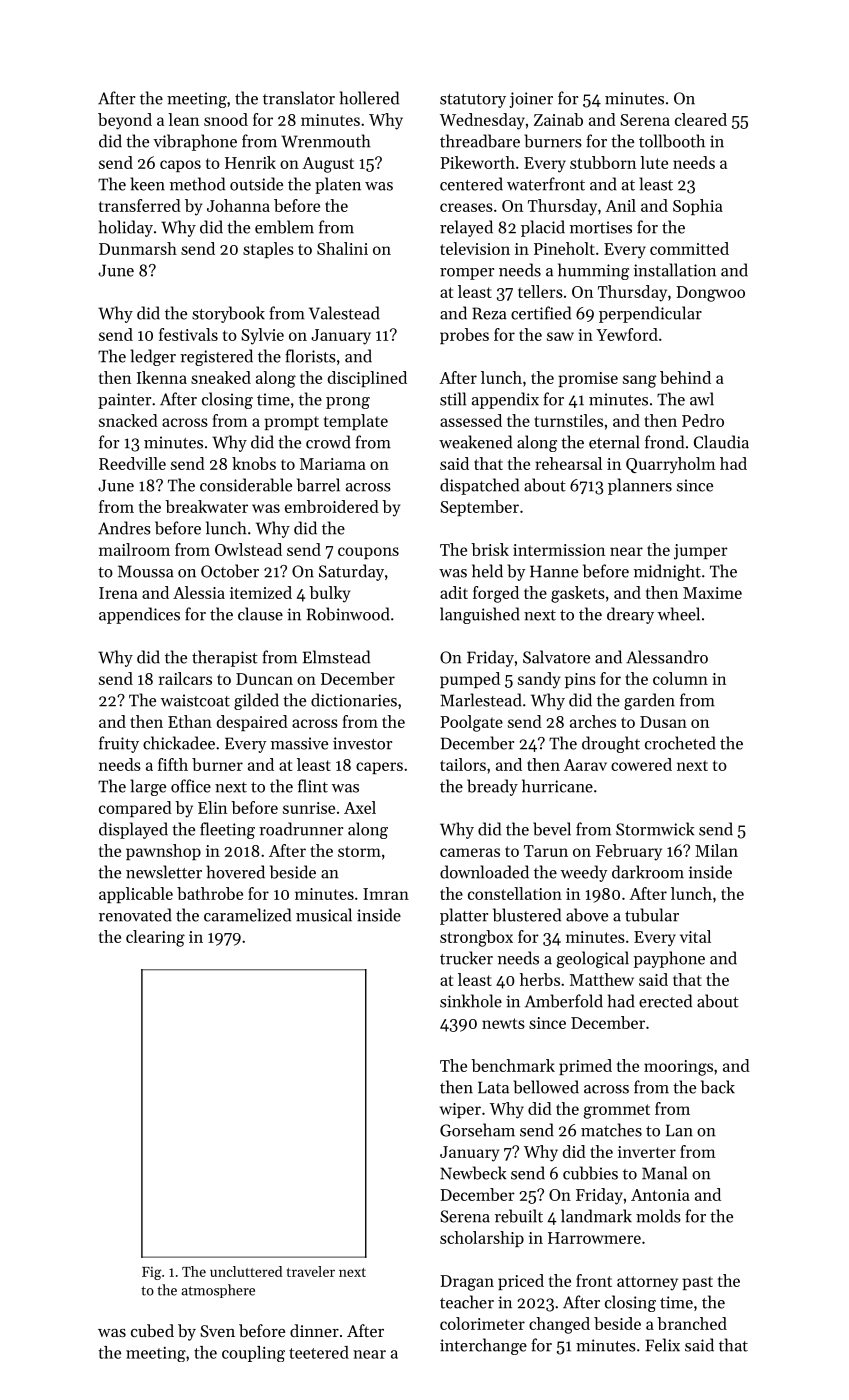  Describe the element at coordinates (155, 938) in the page. I see `clearing` at that location.
